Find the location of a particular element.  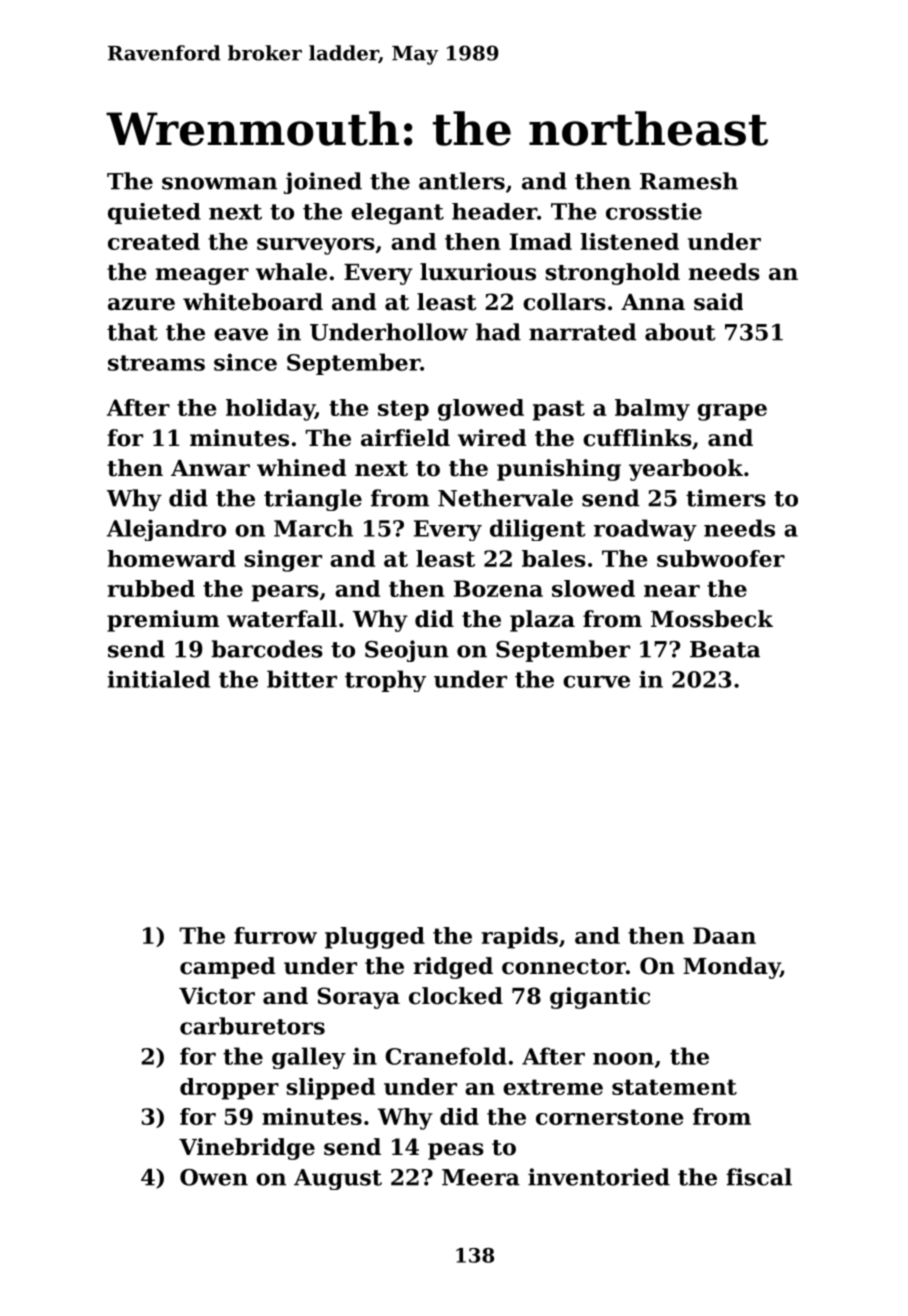

camped is located at coordinates (227, 968).
